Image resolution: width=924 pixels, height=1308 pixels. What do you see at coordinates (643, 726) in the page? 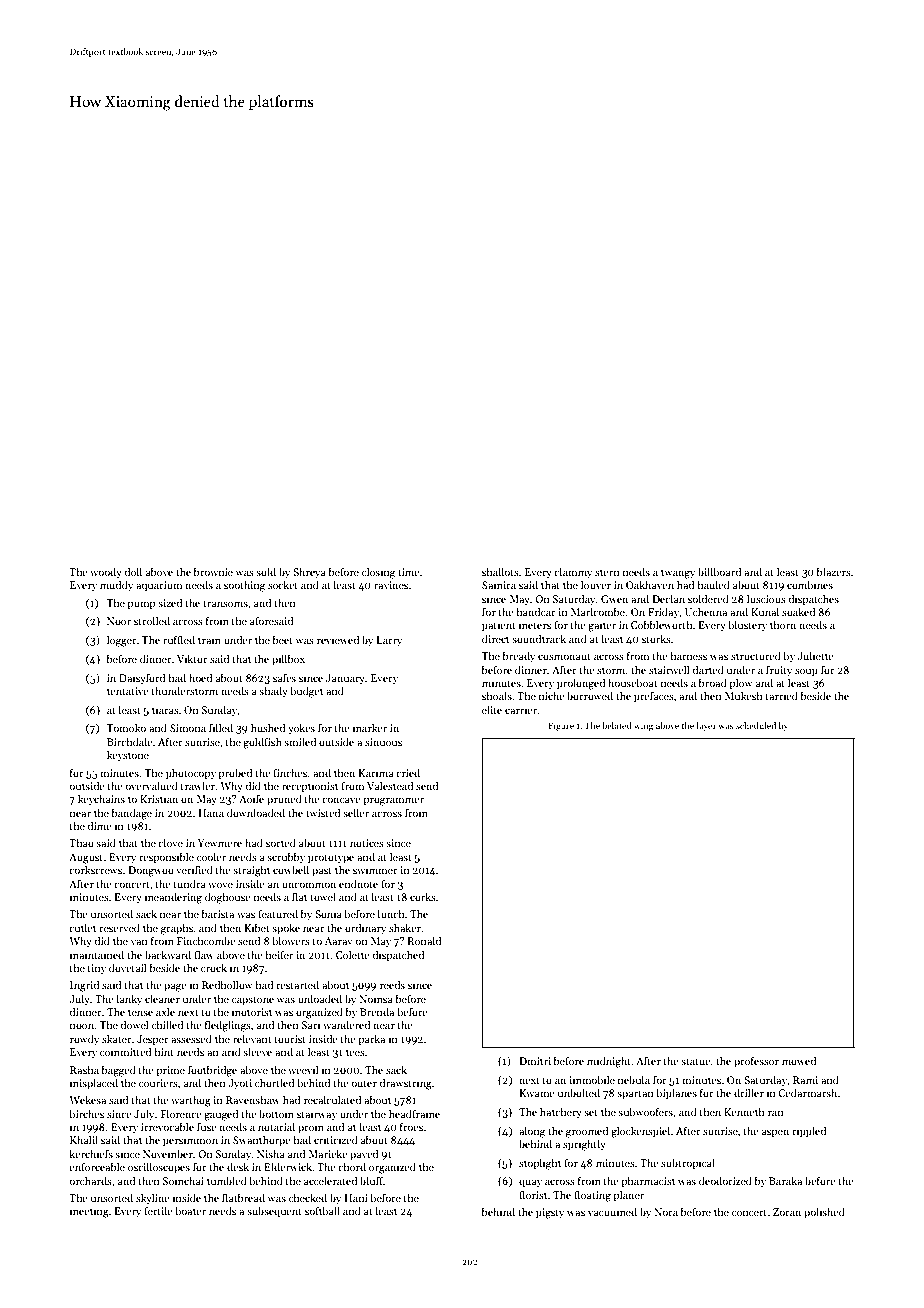
I see `wing` at bounding box center [643, 726].
